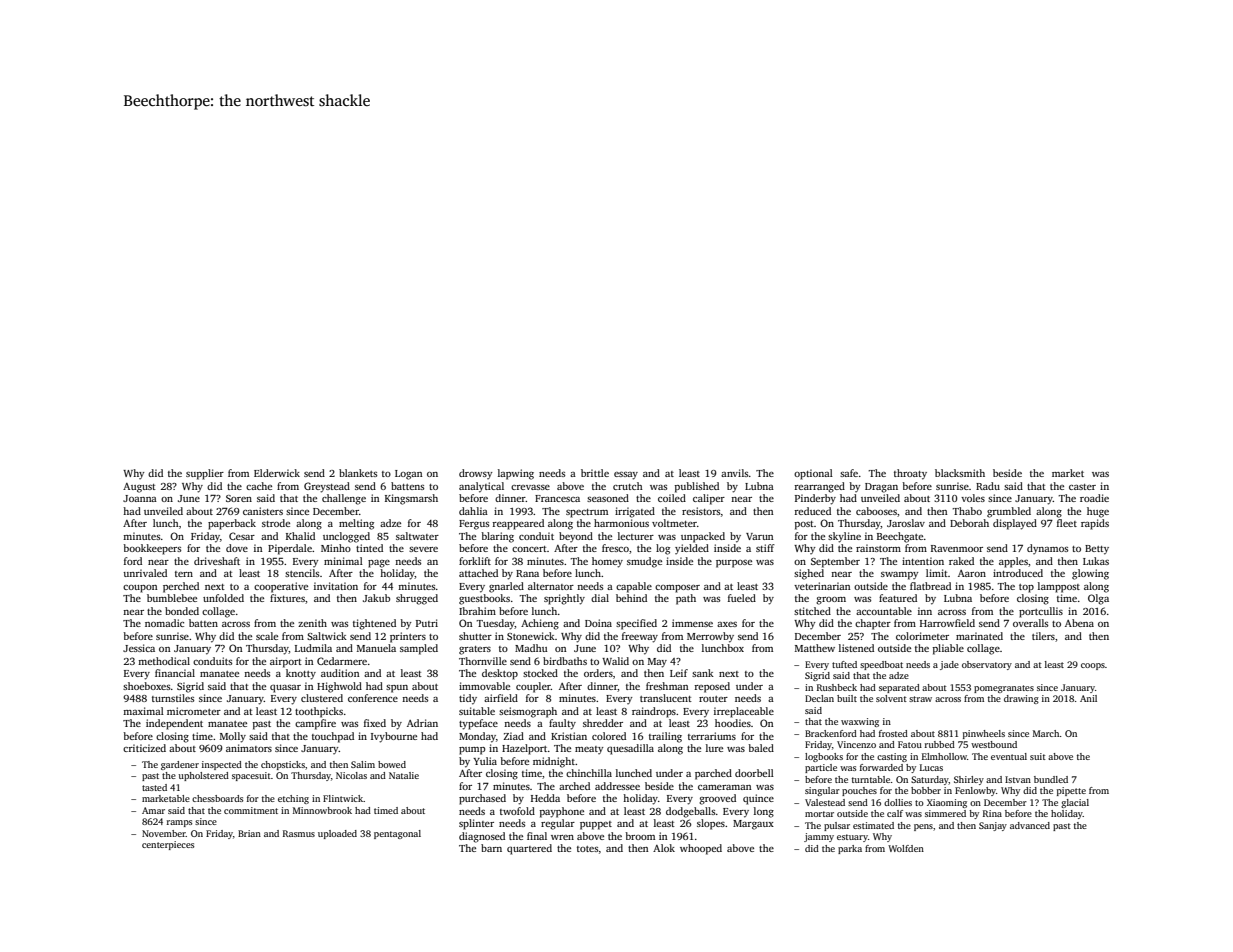 The width and height of the screenshot is (1233, 952). I want to click on composer, so click(677, 589).
